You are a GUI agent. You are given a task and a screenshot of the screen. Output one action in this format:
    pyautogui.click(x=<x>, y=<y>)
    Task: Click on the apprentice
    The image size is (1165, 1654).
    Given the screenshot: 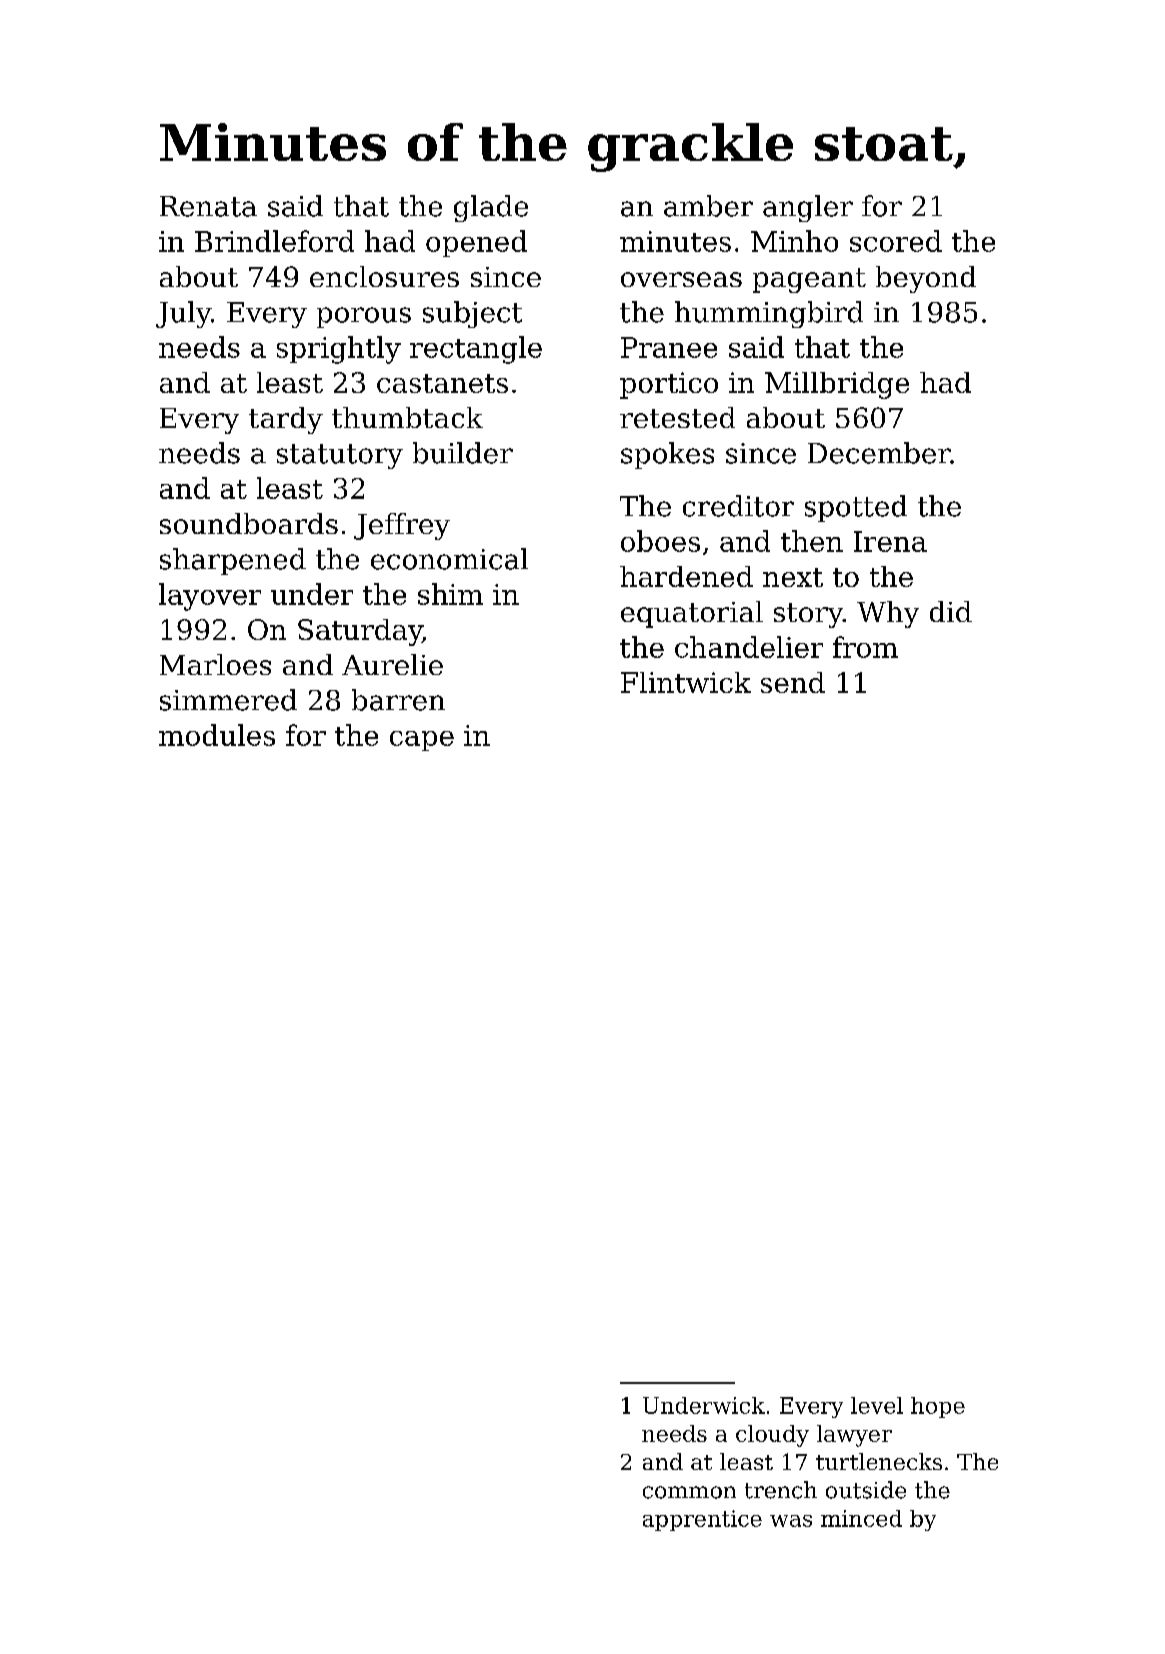 What is the action you would take?
    pyautogui.click(x=702, y=1520)
